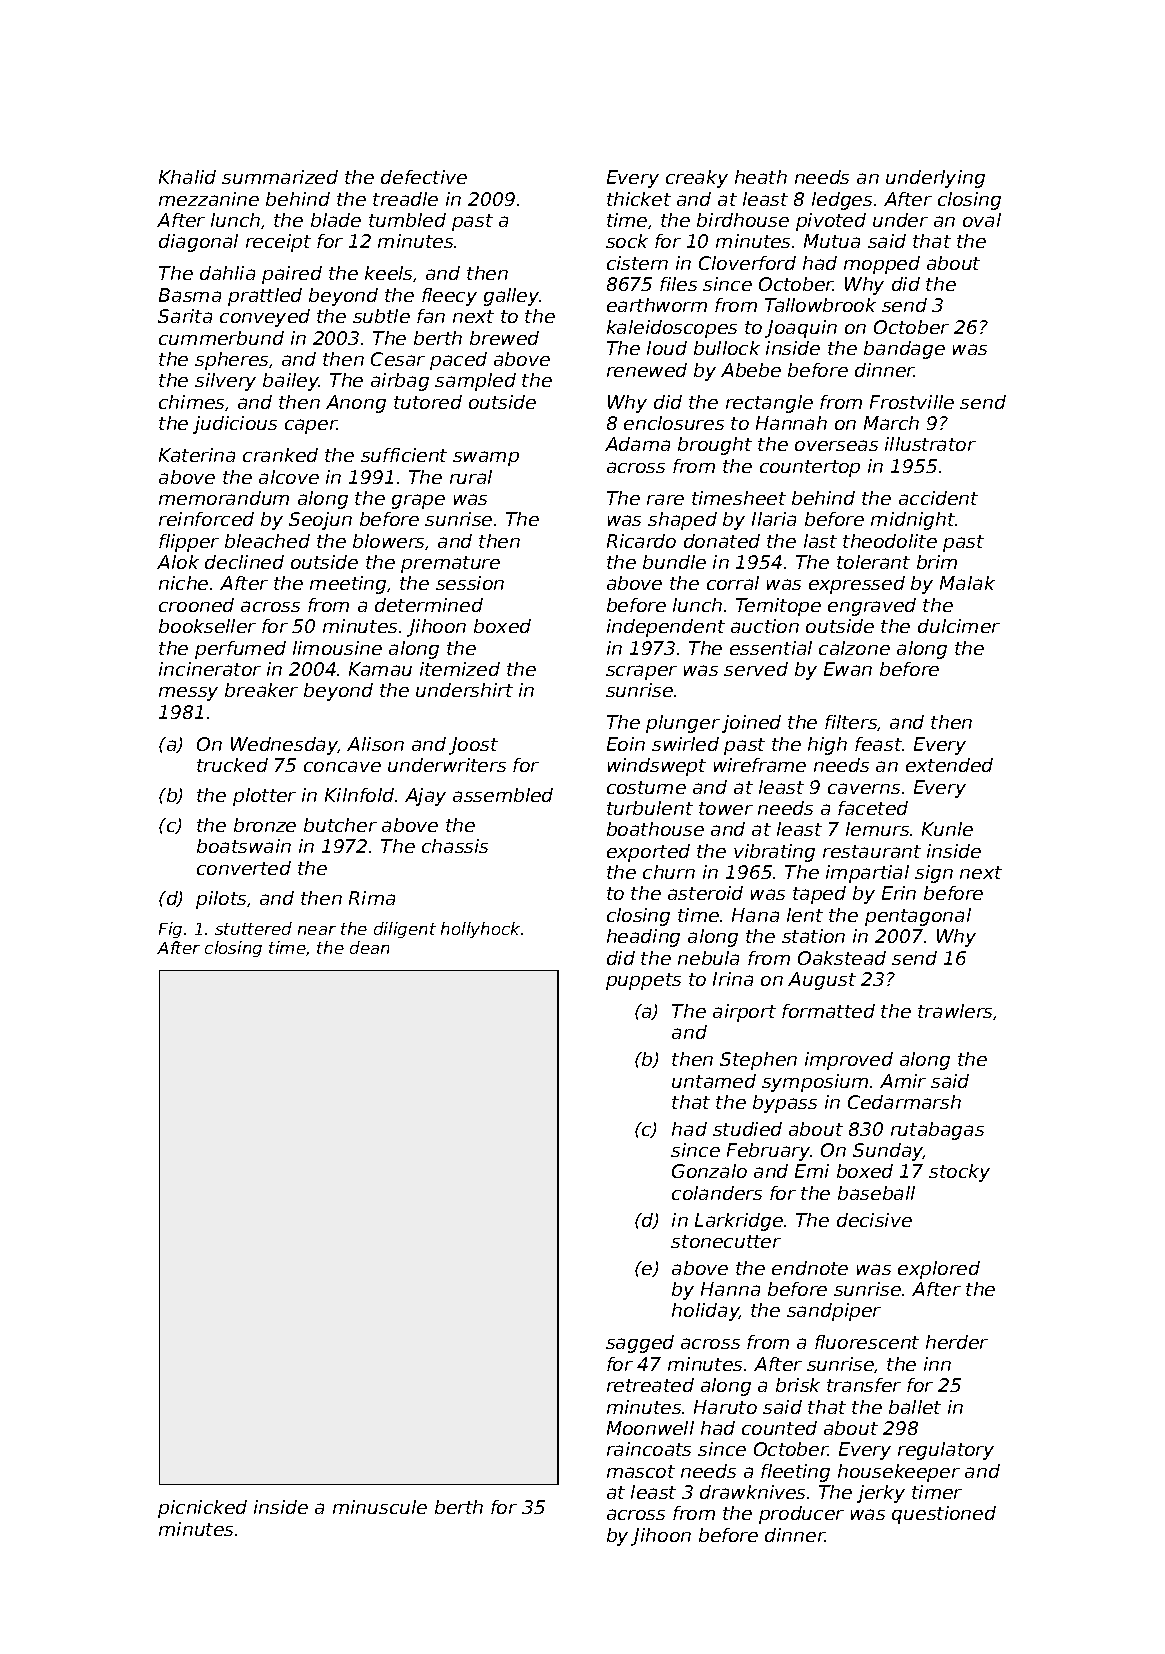  I want to click on sign, so click(934, 874).
